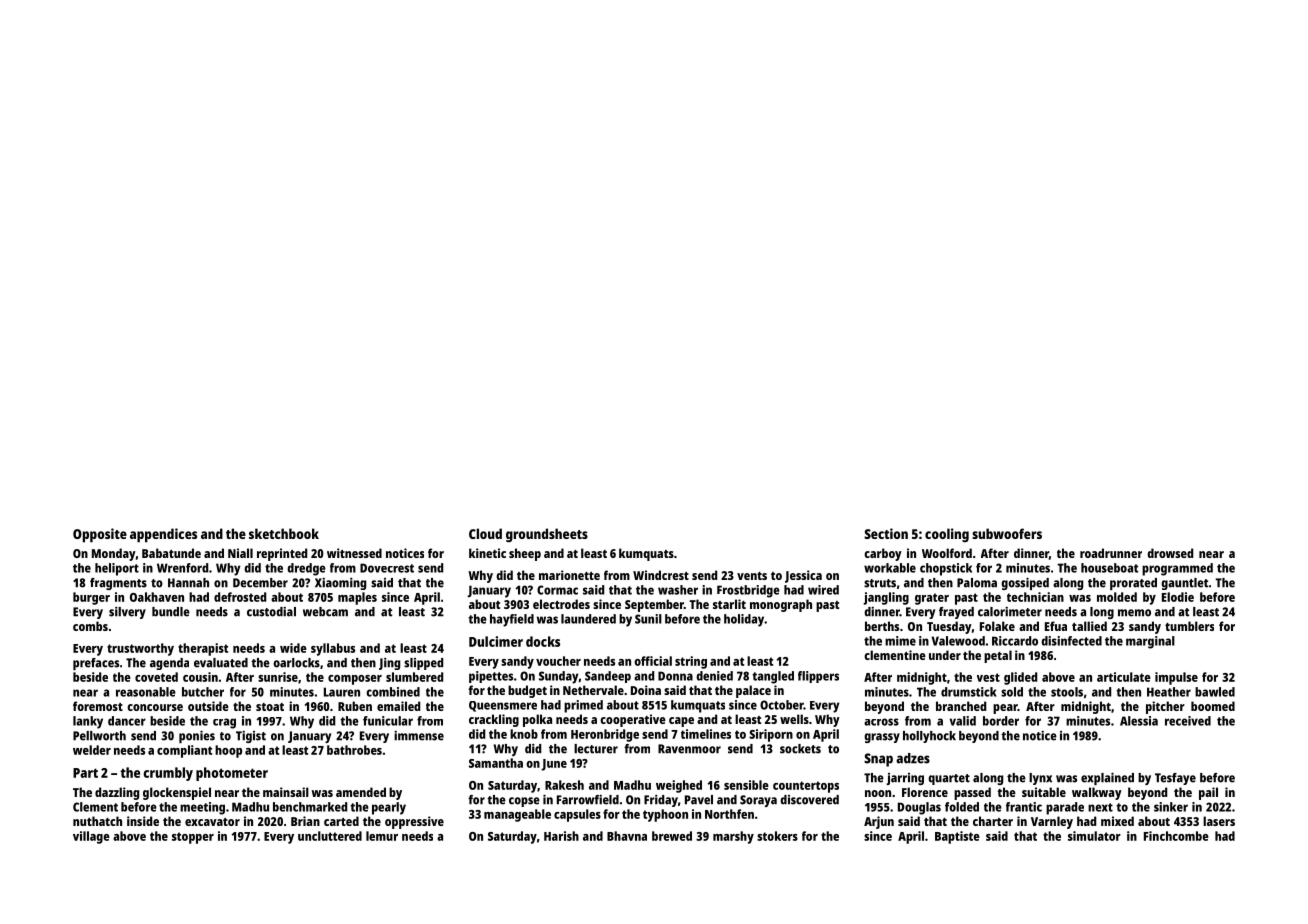 This image has height=924, width=1308. What do you see at coordinates (1007, 533) in the image?
I see `subwoofers` at bounding box center [1007, 533].
